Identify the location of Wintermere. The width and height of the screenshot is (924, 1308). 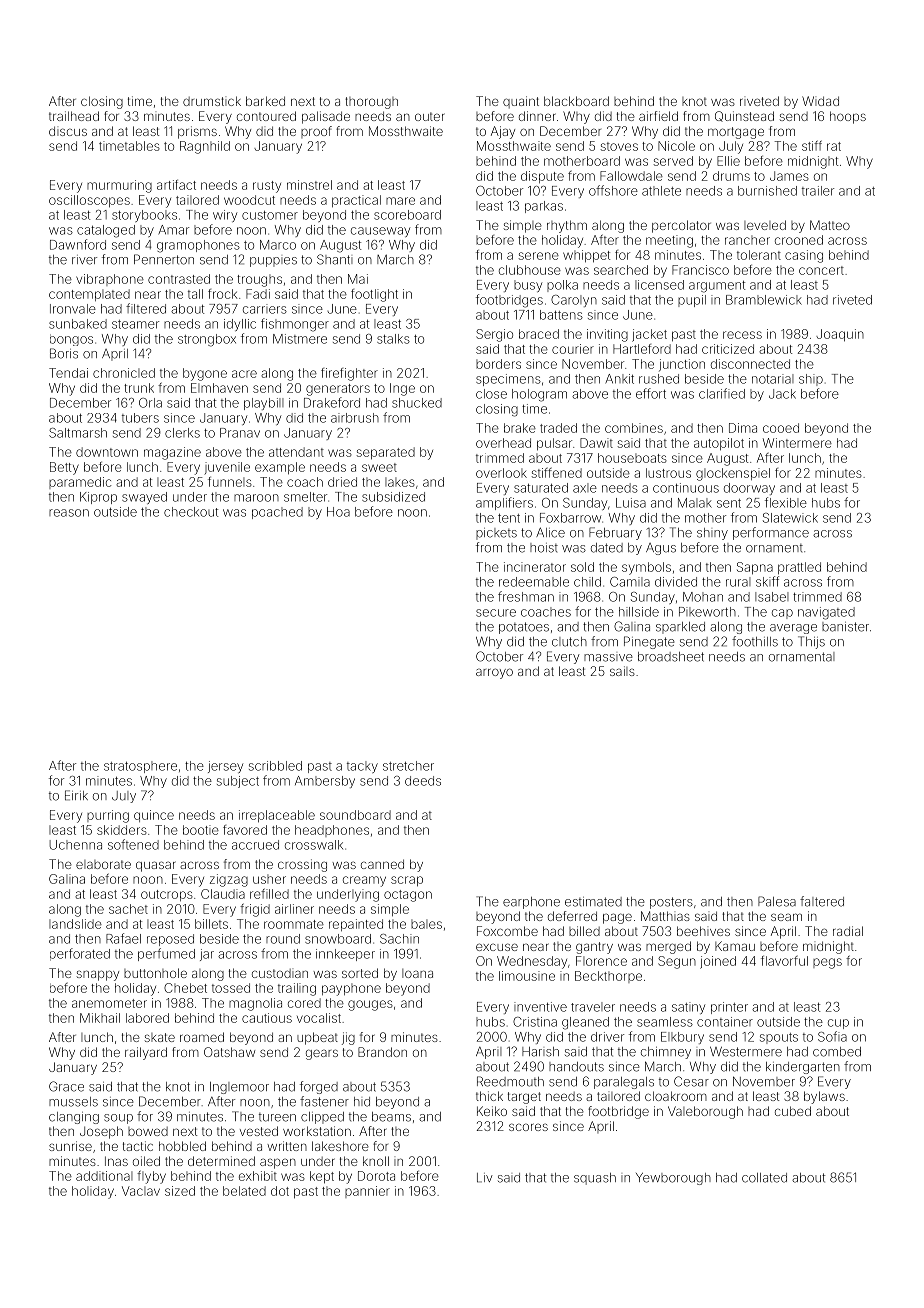
(797, 443).
